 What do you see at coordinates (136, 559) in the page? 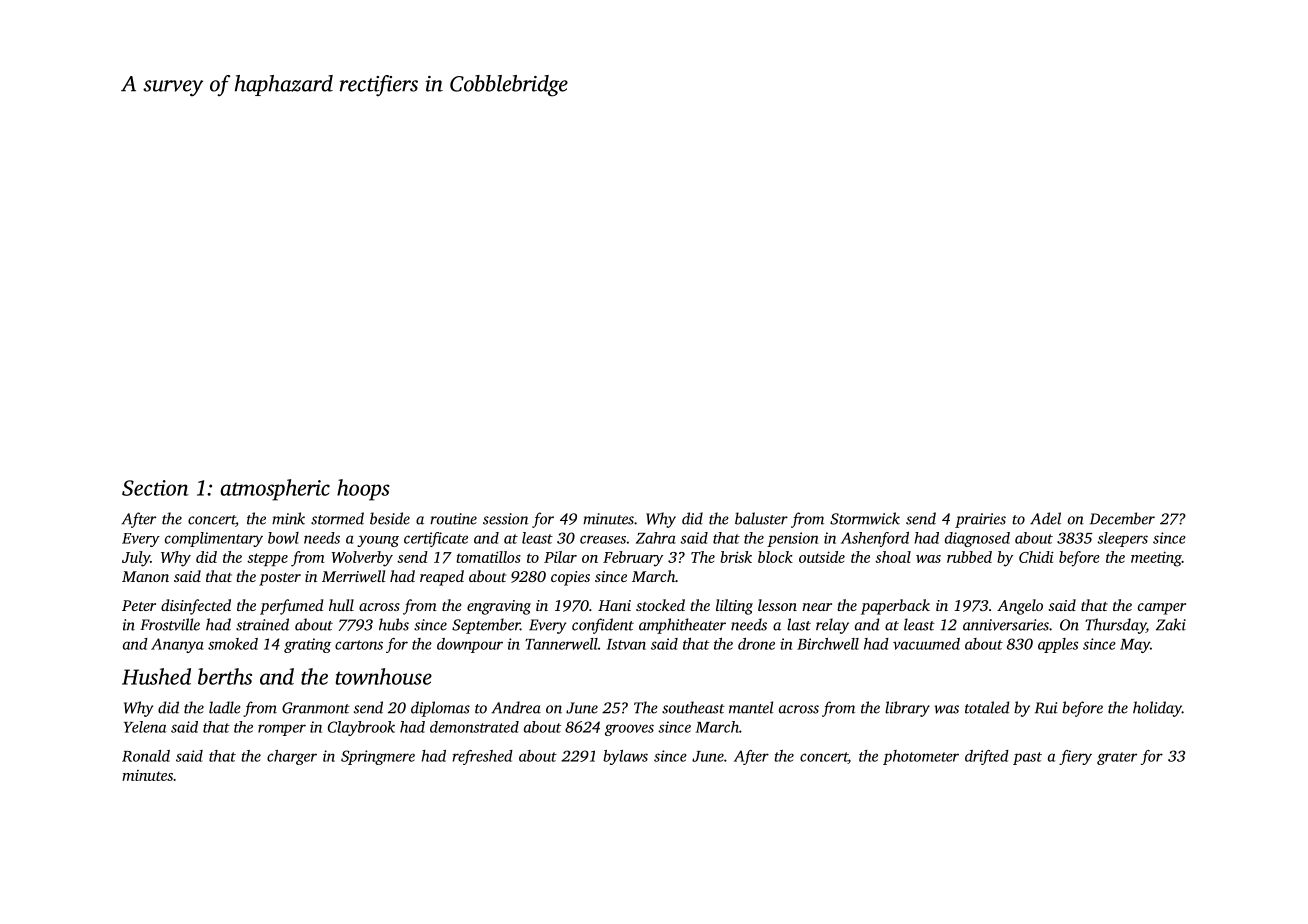
I see `July` at bounding box center [136, 559].
